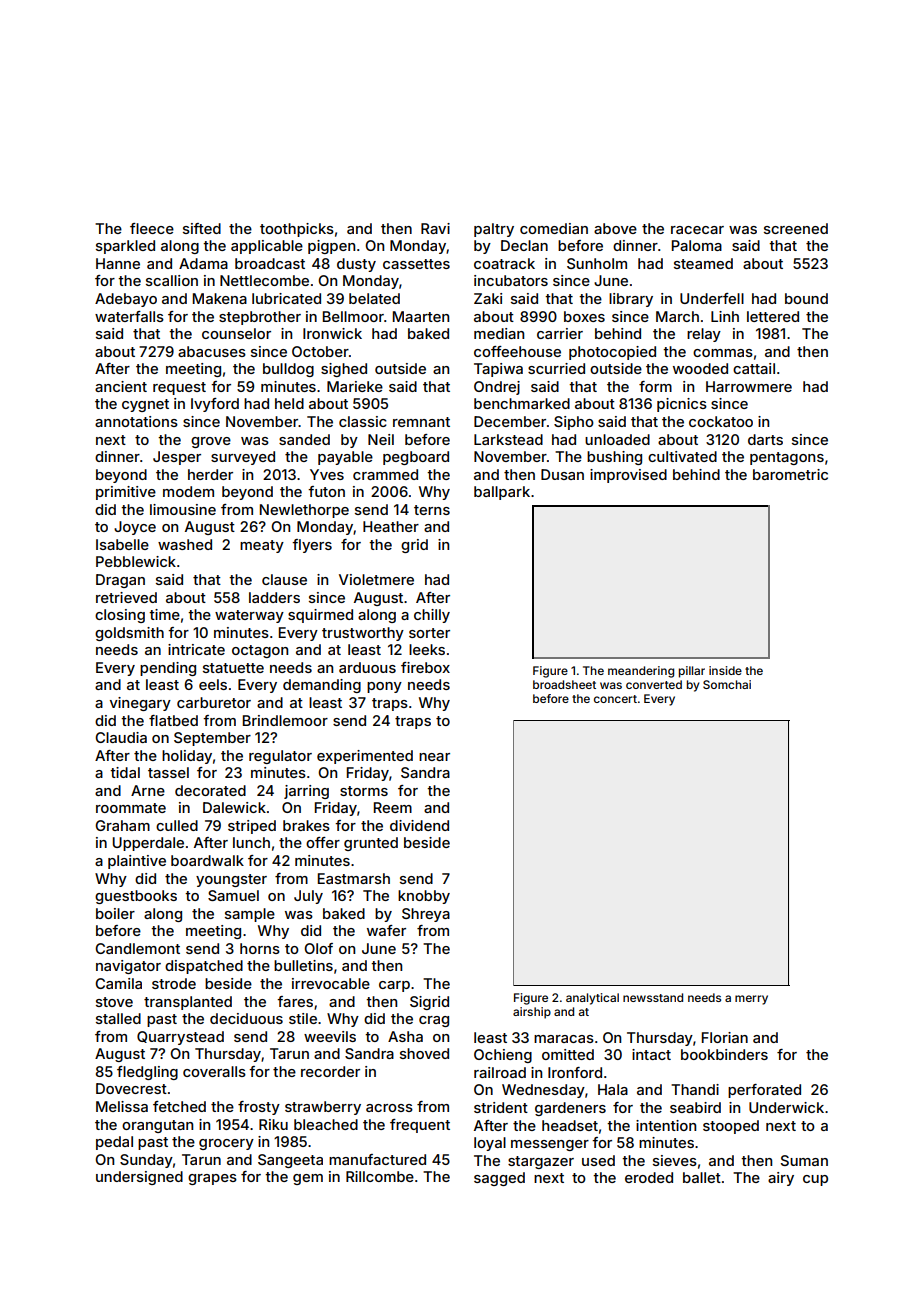  Describe the element at coordinates (203, 263) in the screenshot. I see `Adama` at that location.
